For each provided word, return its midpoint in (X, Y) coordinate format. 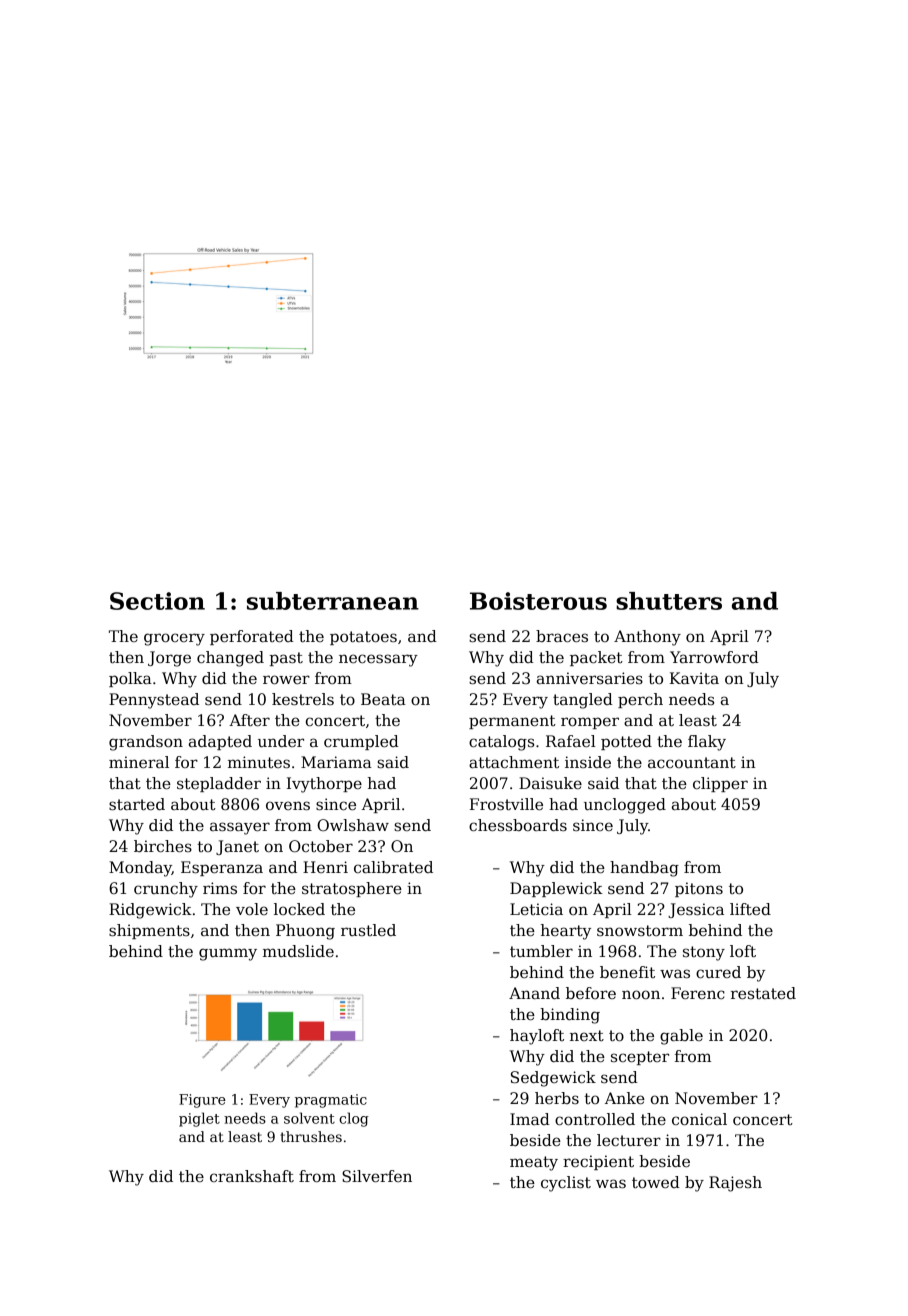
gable (681, 1037)
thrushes (311, 1136)
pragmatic (331, 1101)
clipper (720, 784)
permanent (512, 722)
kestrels (303, 699)
